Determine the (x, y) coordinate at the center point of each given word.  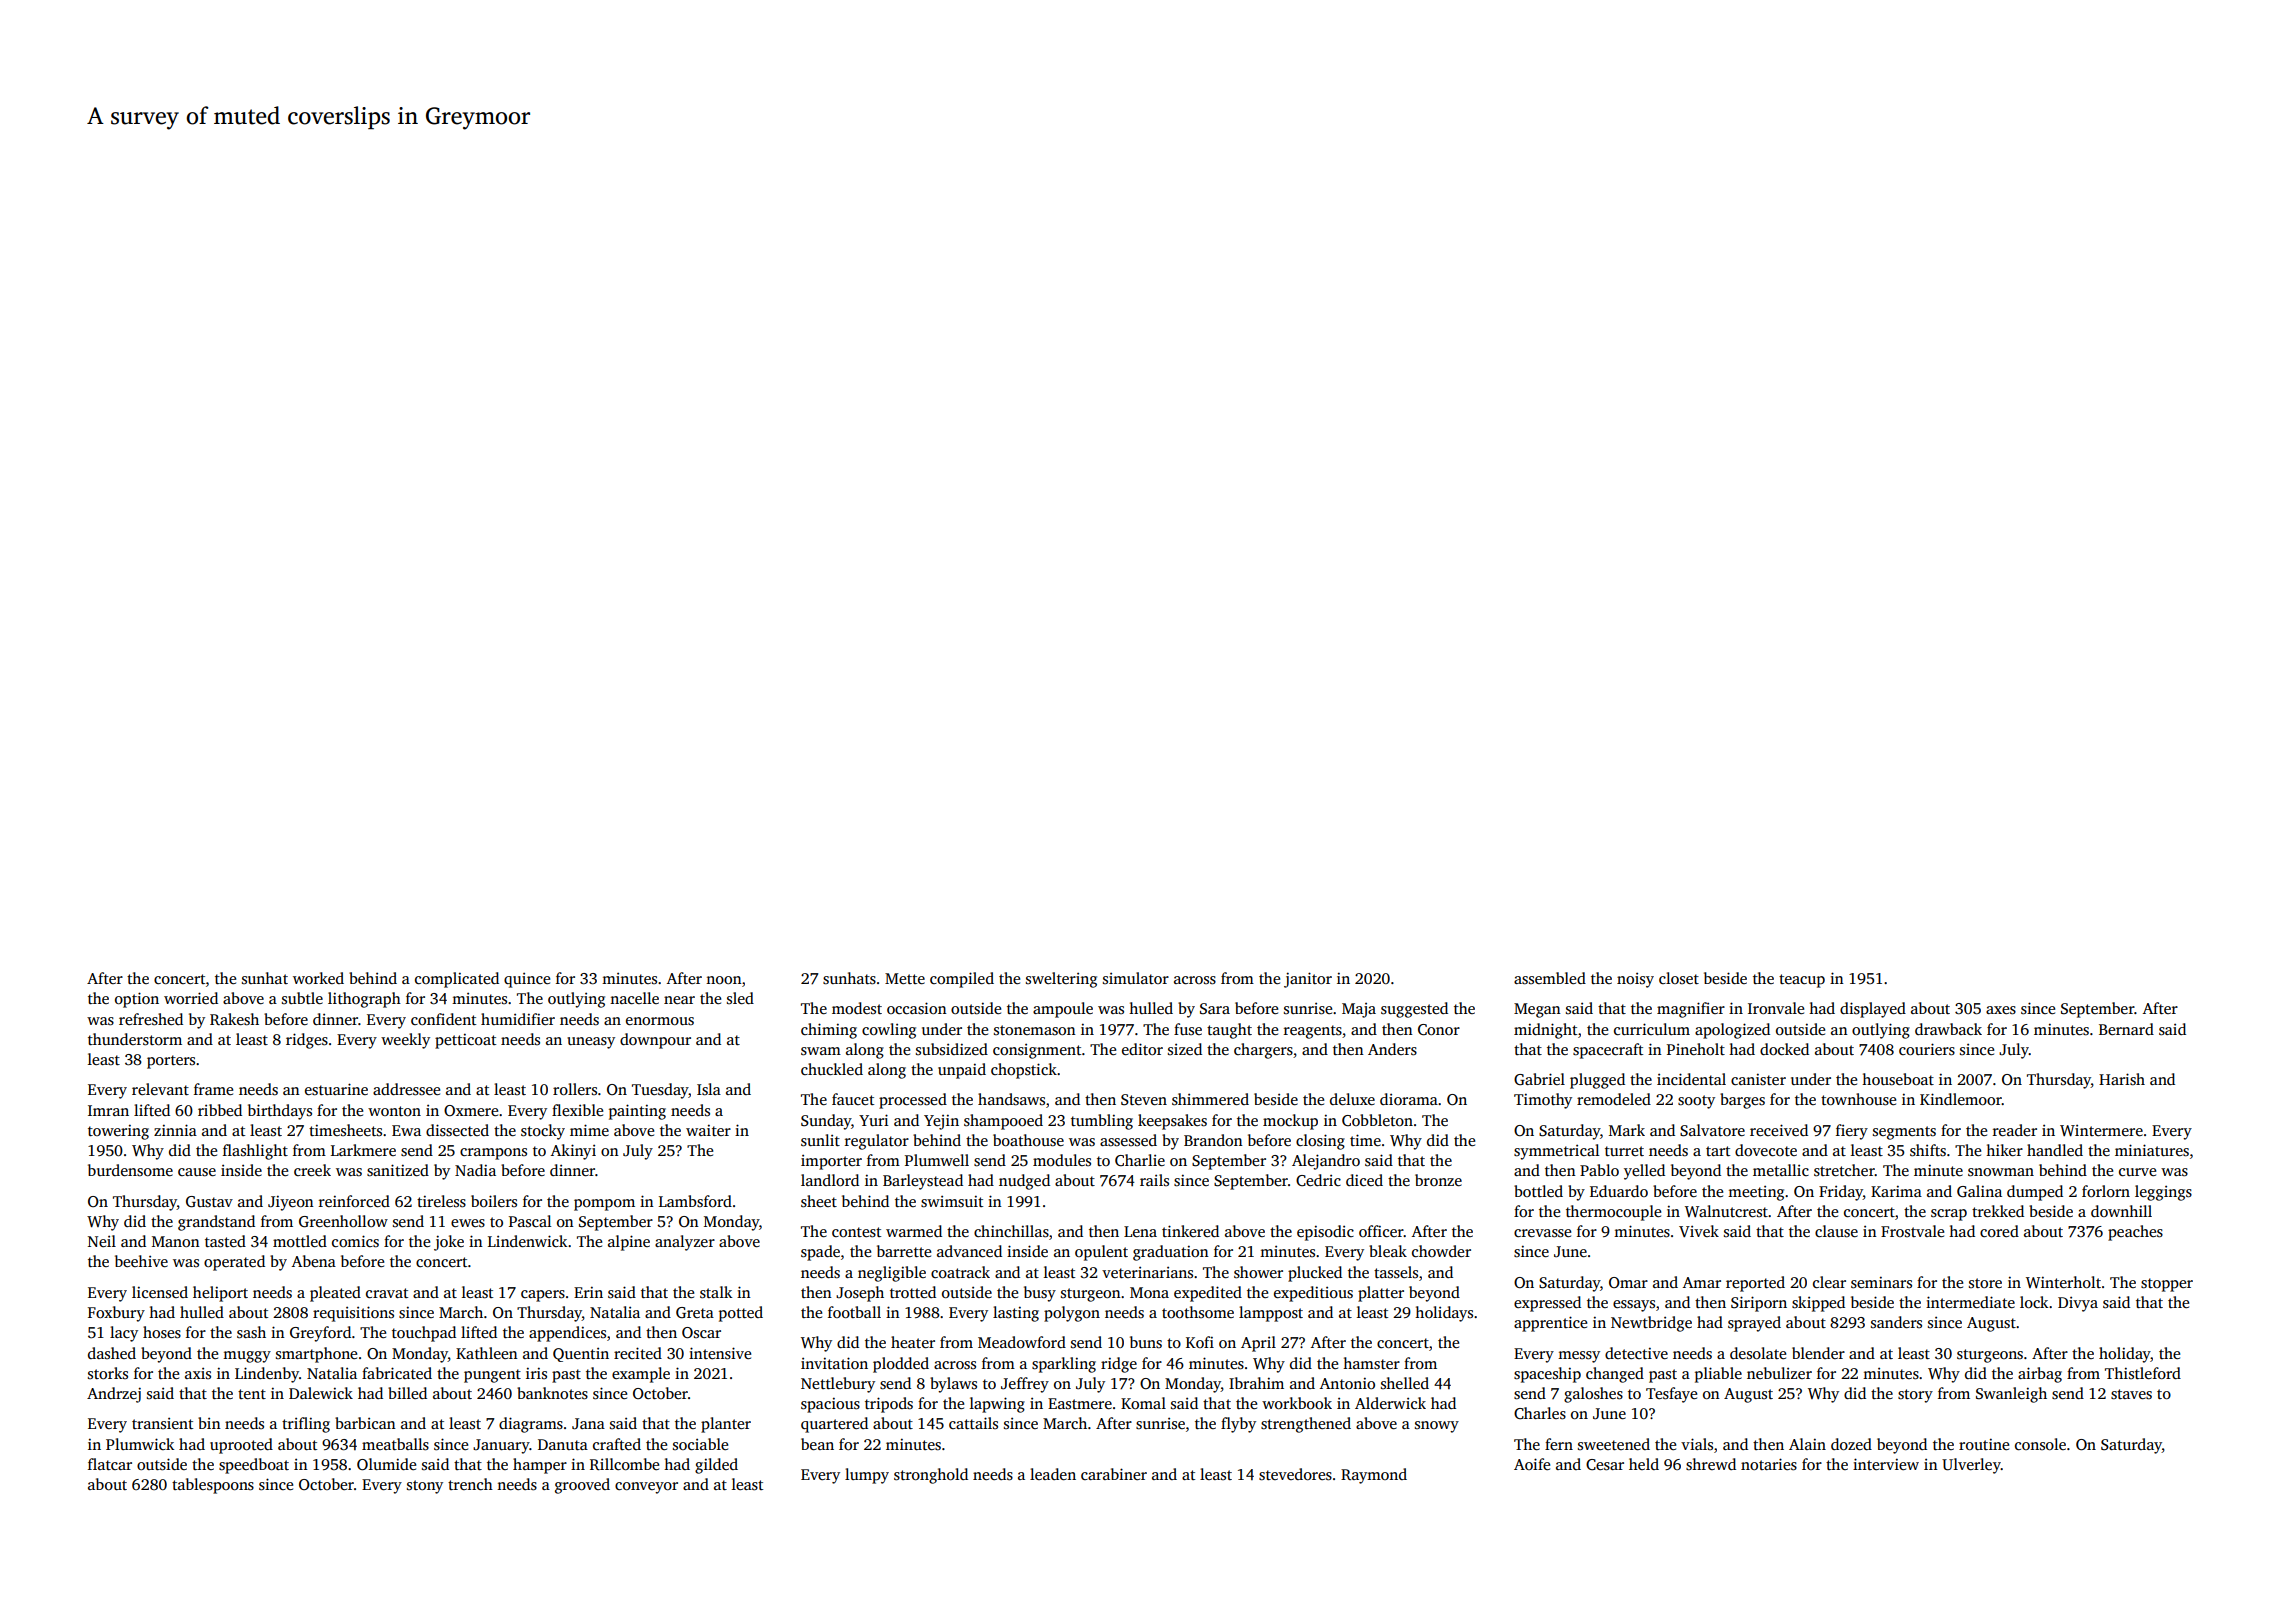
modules (1062, 1160)
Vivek (1699, 1231)
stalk (716, 1292)
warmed (914, 1231)
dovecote (1766, 1150)
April (1258, 1344)
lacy (124, 1334)
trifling (306, 1425)
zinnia (175, 1130)
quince (527, 980)
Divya (2078, 1304)
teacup (1802, 981)
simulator (1136, 978)
